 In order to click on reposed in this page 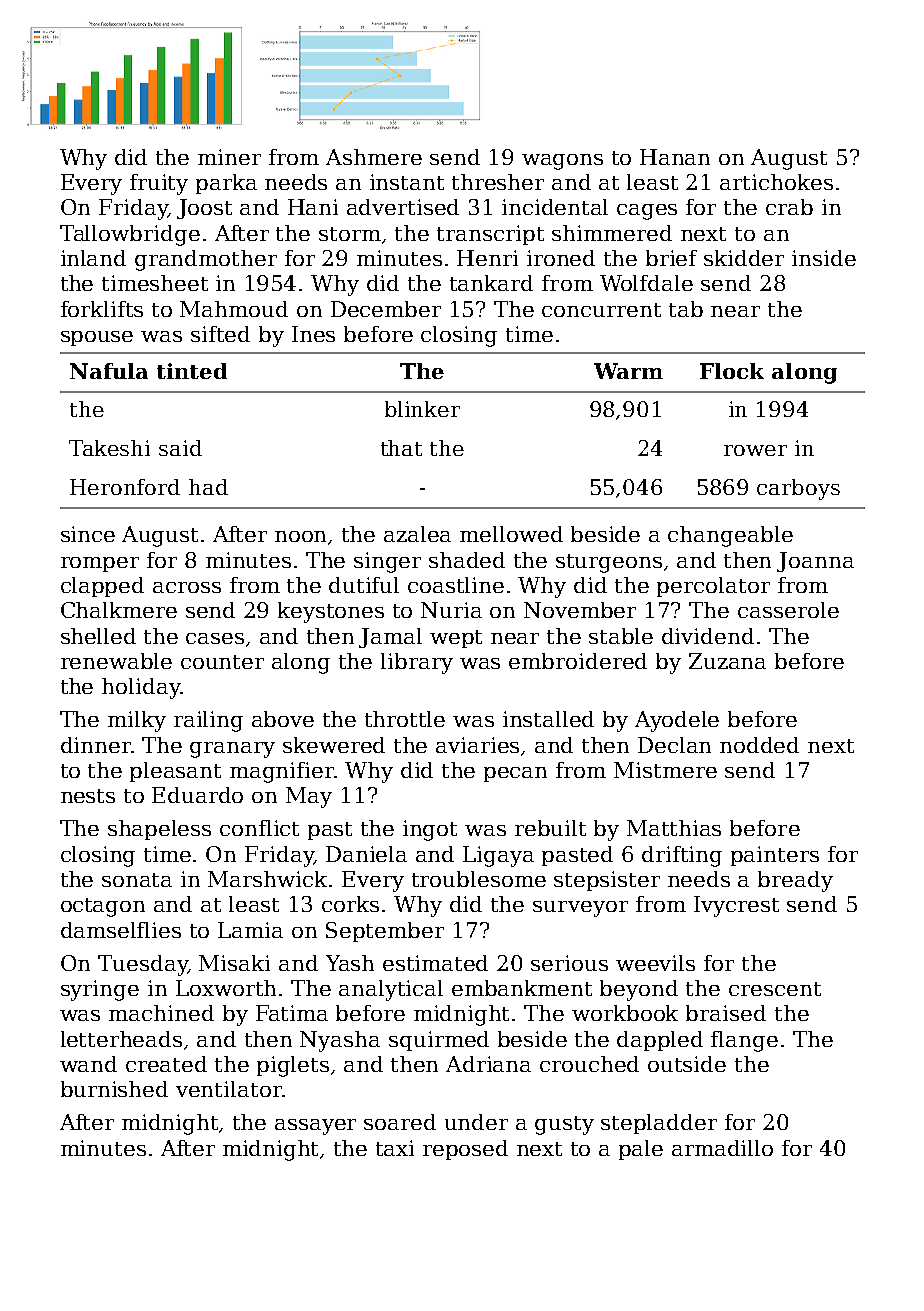, I will do `click(465, 1150)`.
